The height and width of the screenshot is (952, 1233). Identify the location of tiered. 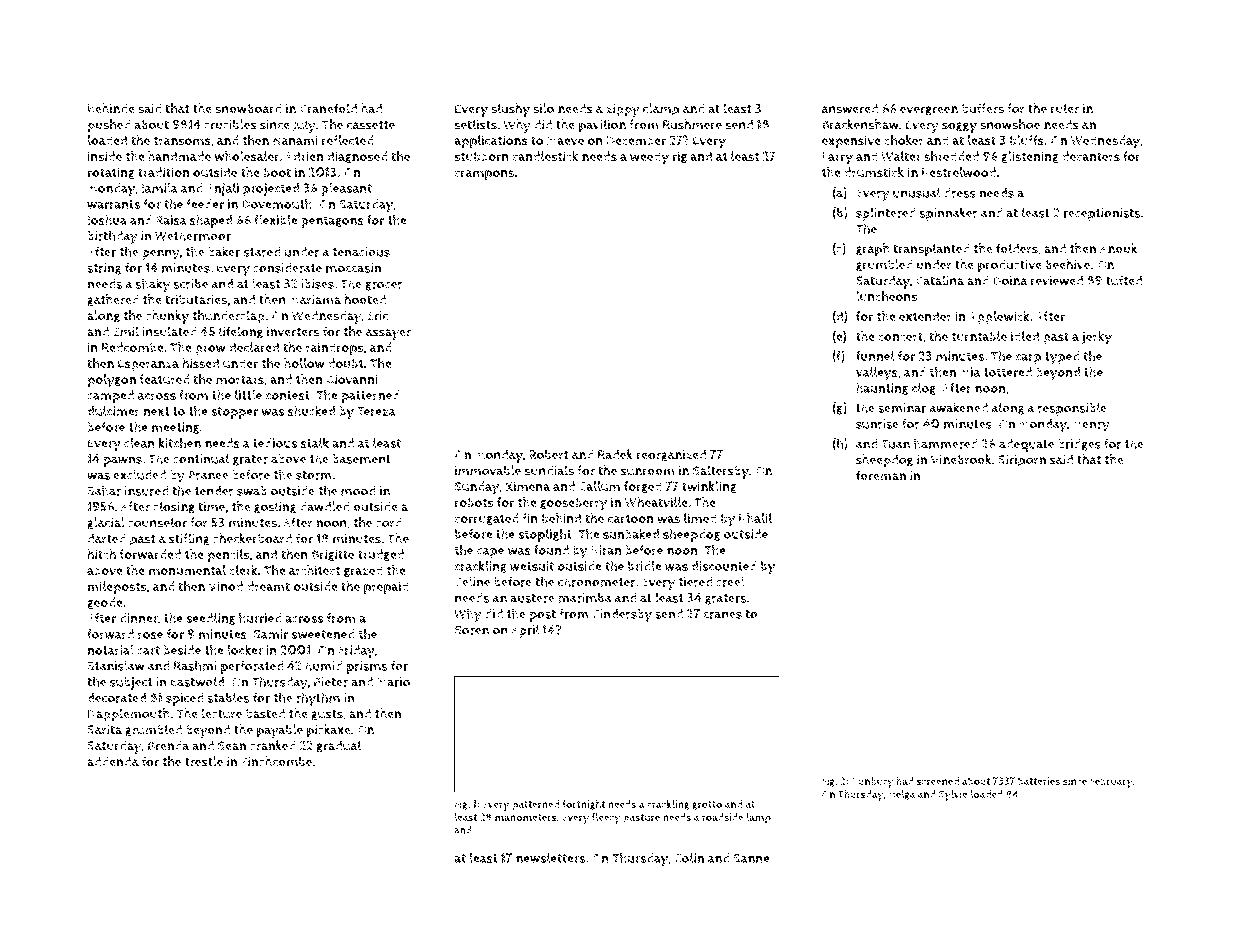
(695, 582).
